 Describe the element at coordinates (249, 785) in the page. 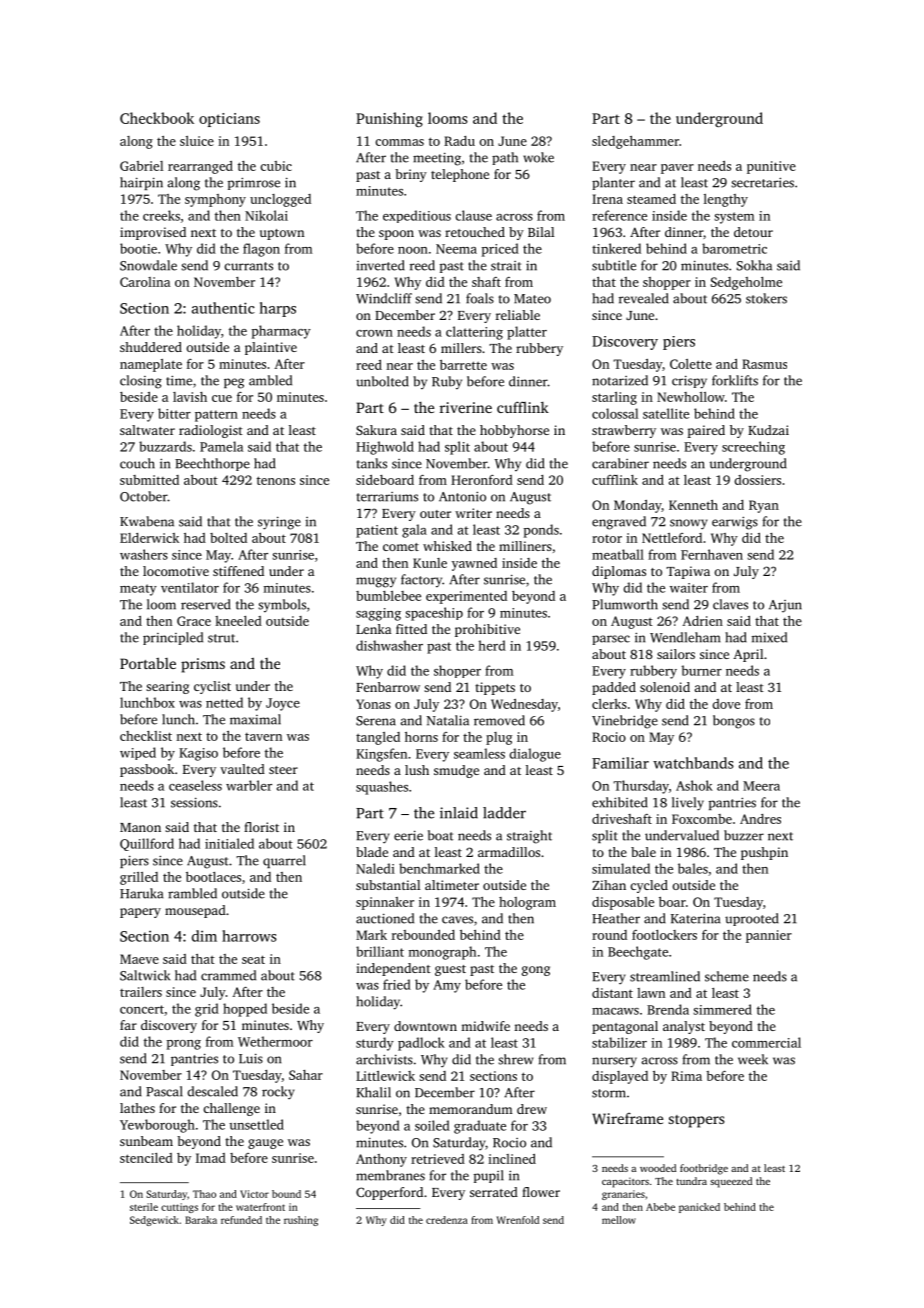

I see `warbler` at that location.
